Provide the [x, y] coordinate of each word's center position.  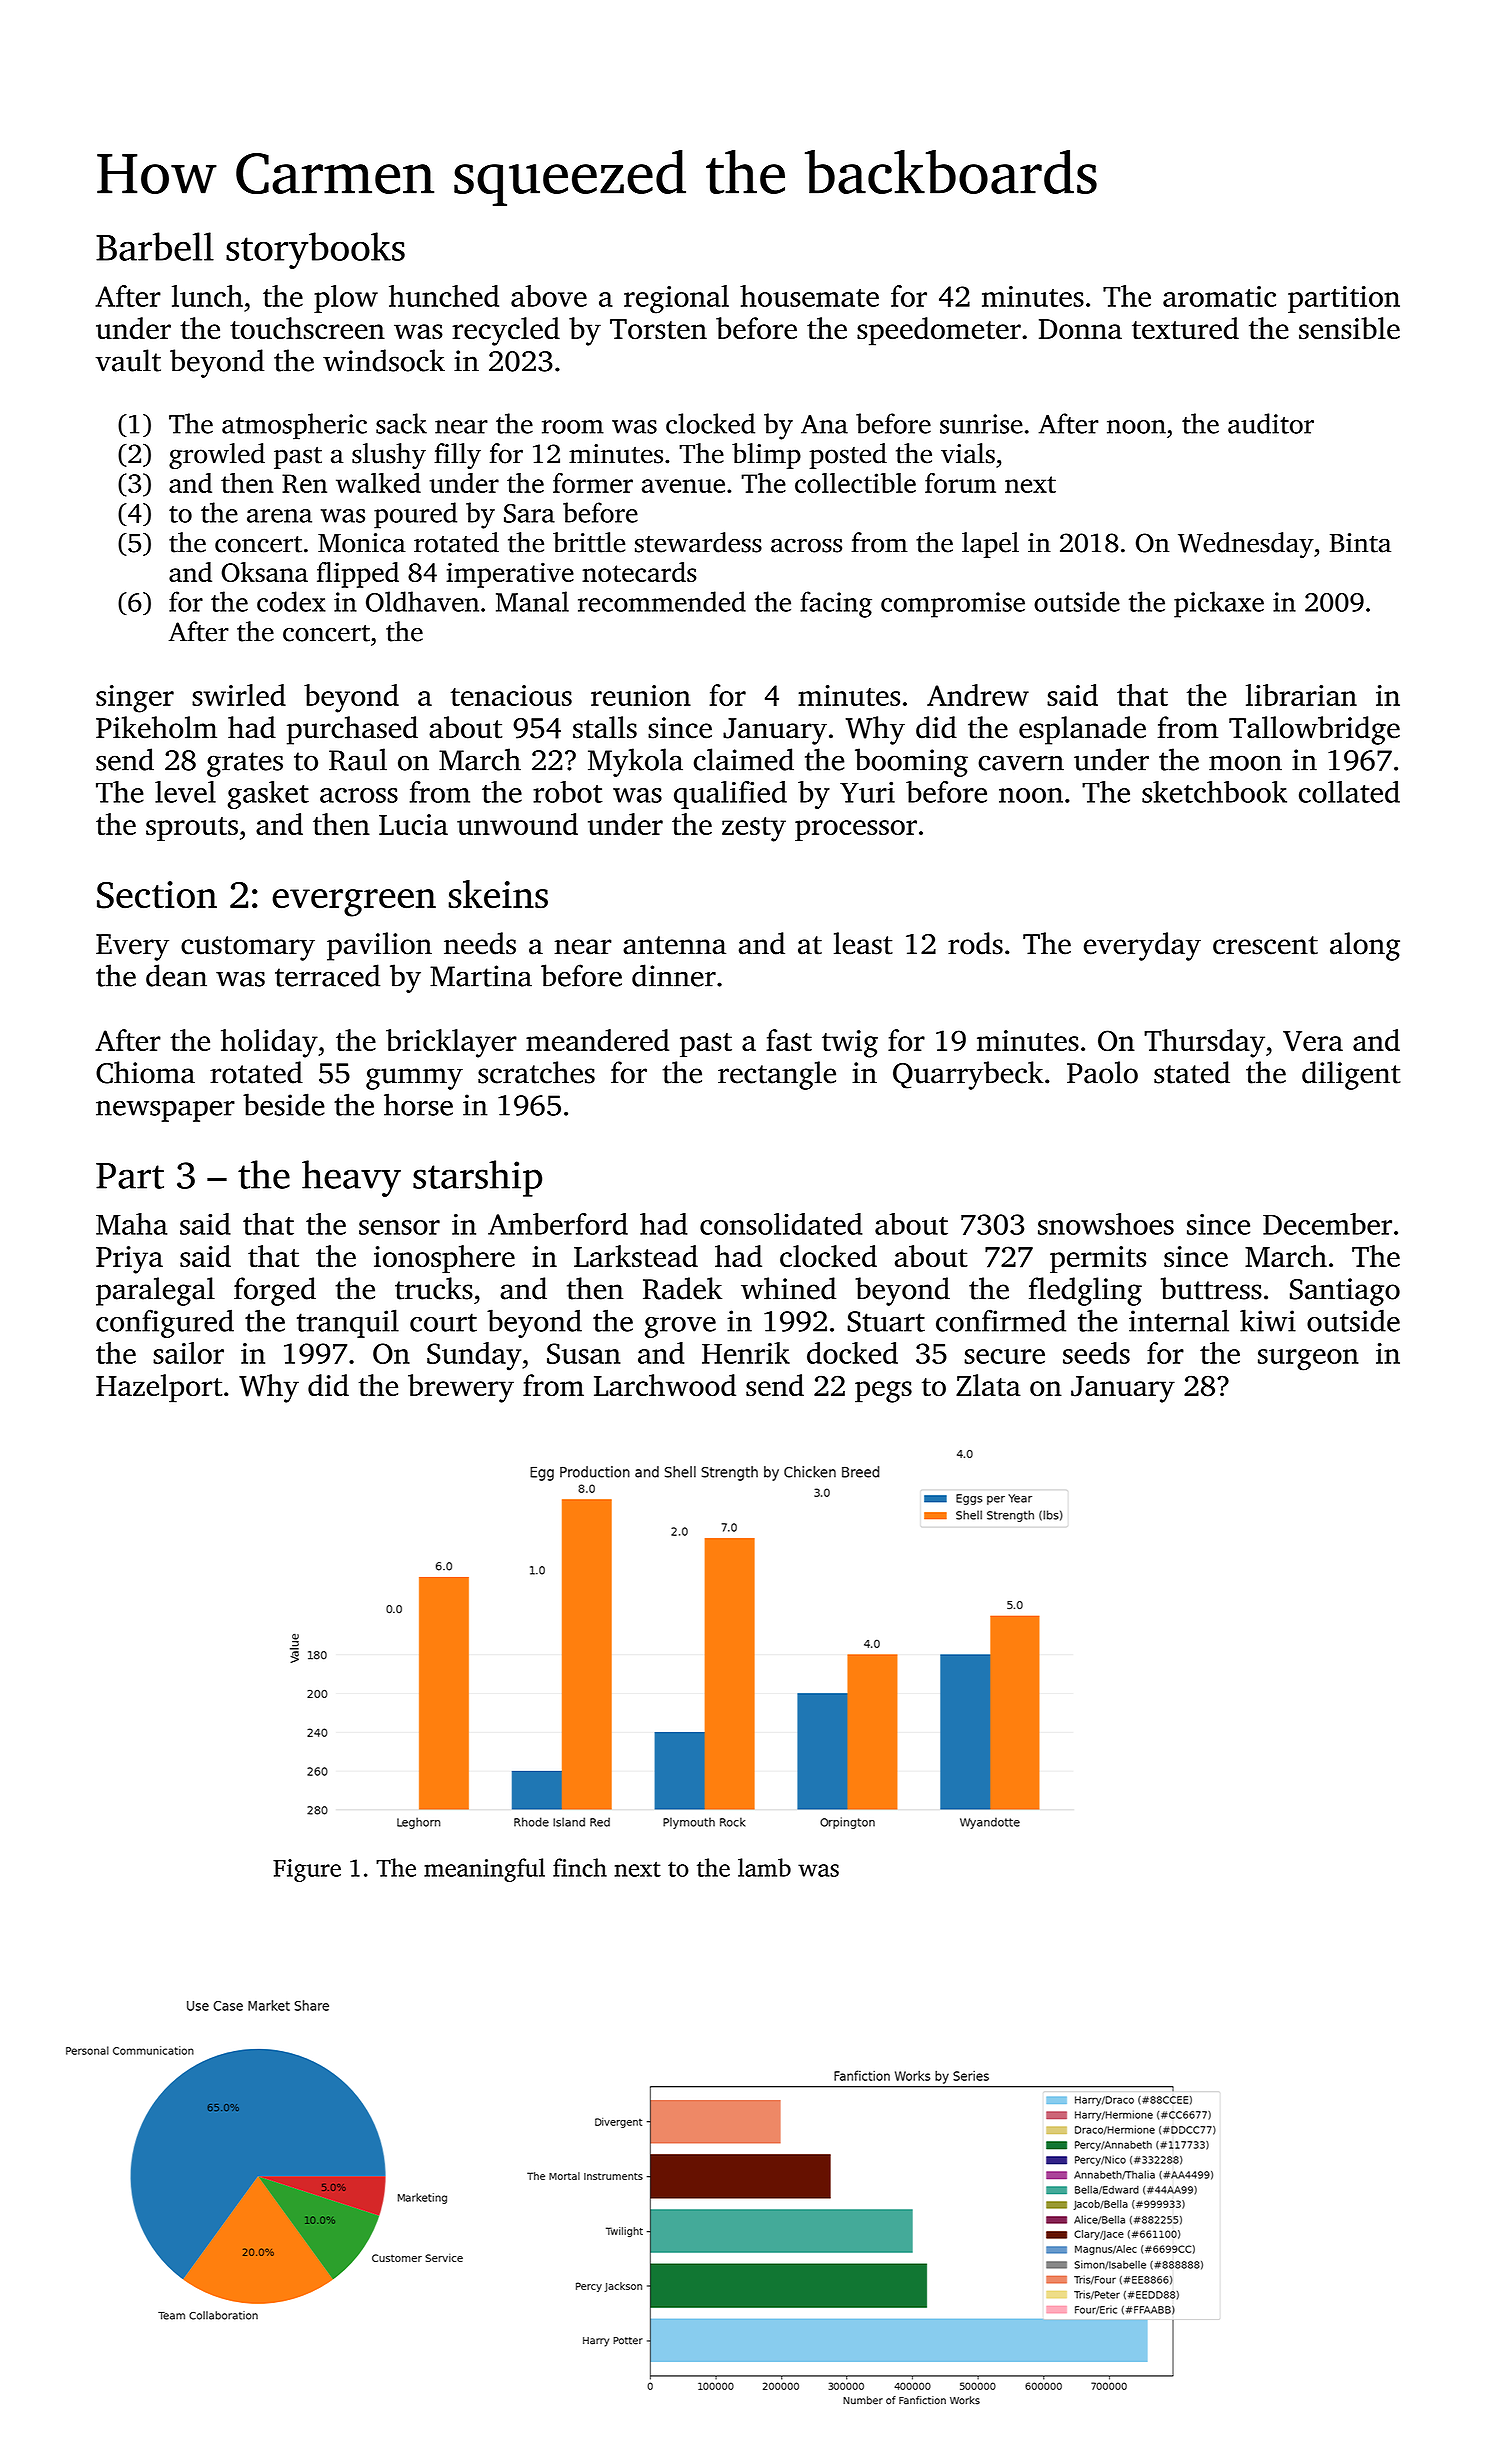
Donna [1080, 329]
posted [848, 456]
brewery [461, 1388]
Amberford [558, 1224]
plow [346, 299]
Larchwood [665, 1385]
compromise [953, 605]
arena [279, 516]
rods [975, 943]
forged [275, 1291]
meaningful [484, 1870]
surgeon [1308, 1360]
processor [856, 830]
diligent [1351, 1075]
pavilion [379, 946]
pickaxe [1219, 604]
